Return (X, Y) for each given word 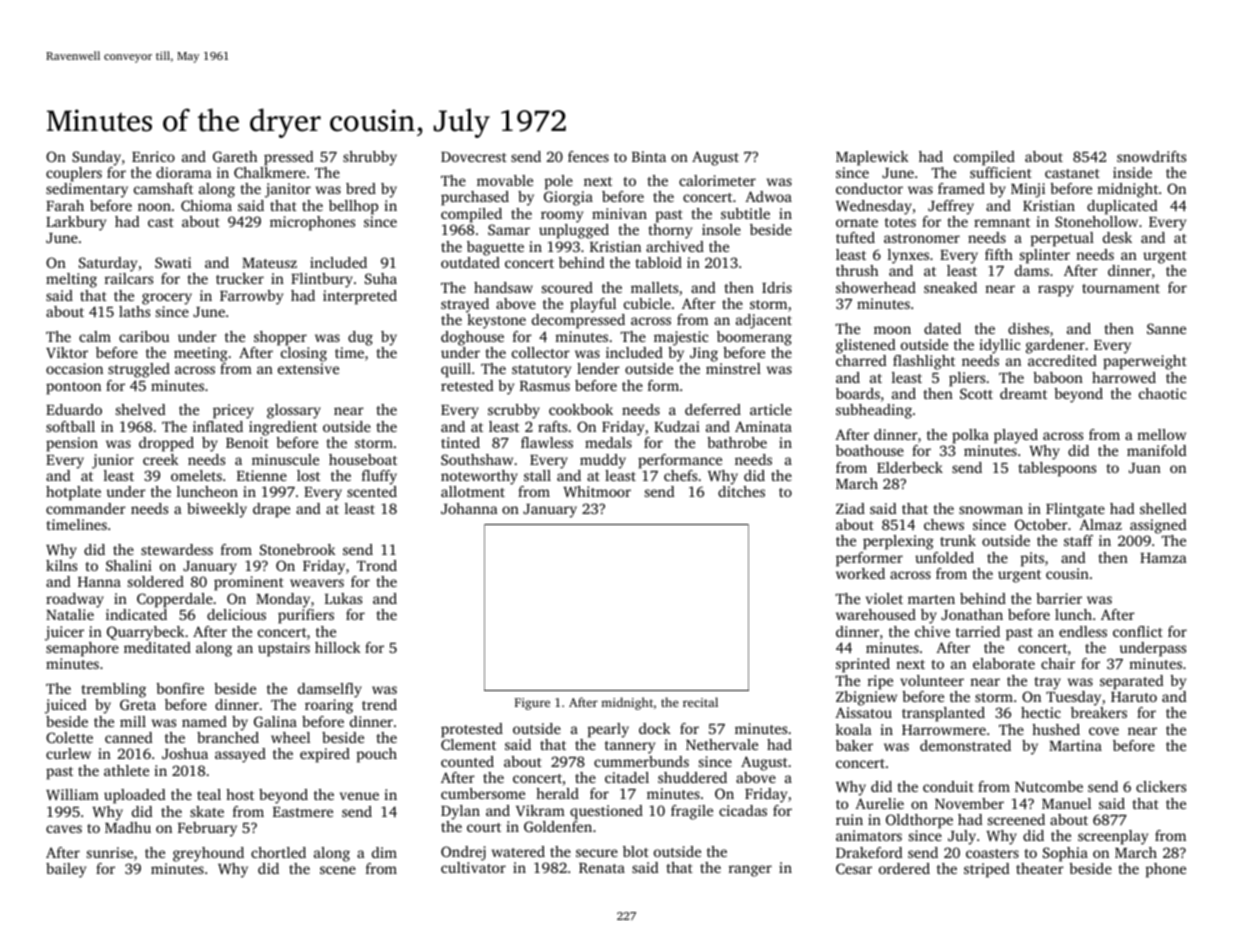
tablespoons (1057, 469)
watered (518, 851)
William (72, 794)
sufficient (1001, 172)
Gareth (235, 156)
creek (161, 459)
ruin (849, 819)
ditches (741, 491)
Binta (649, 156)
